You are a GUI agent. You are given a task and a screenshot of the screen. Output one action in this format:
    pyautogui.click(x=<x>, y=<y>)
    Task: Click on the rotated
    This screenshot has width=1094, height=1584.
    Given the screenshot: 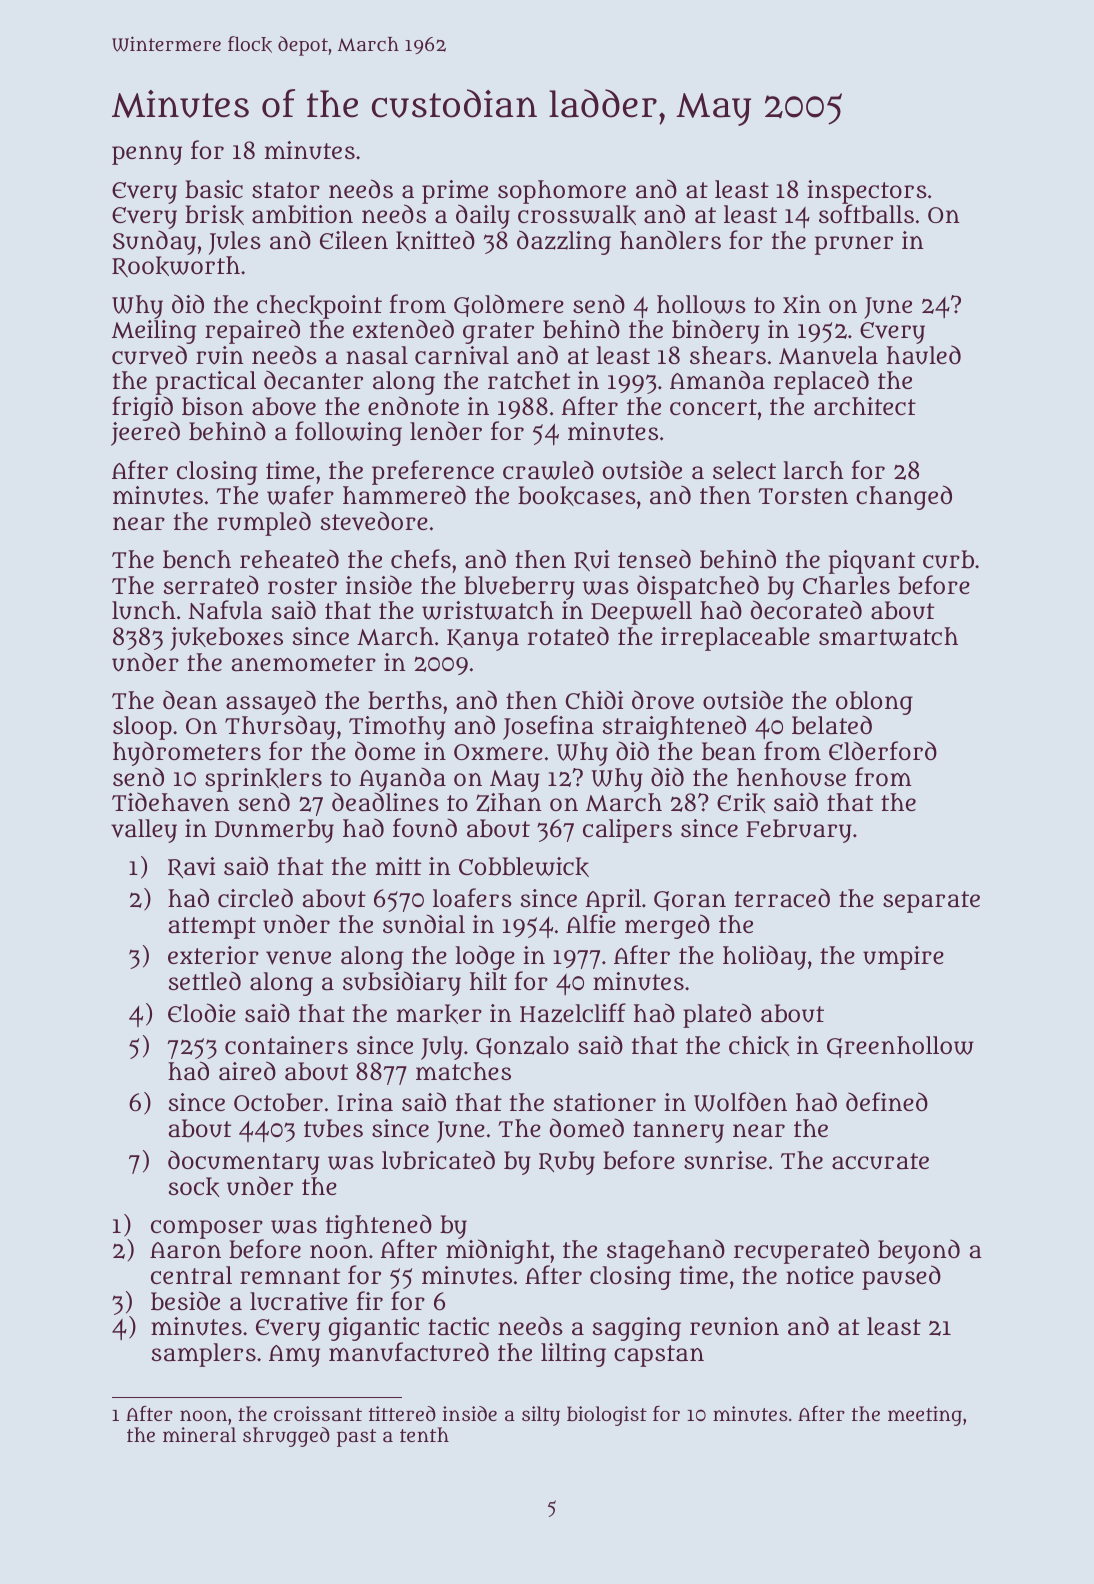 What is the action you would take?
    pyautogui.click(x=568, y=636)
